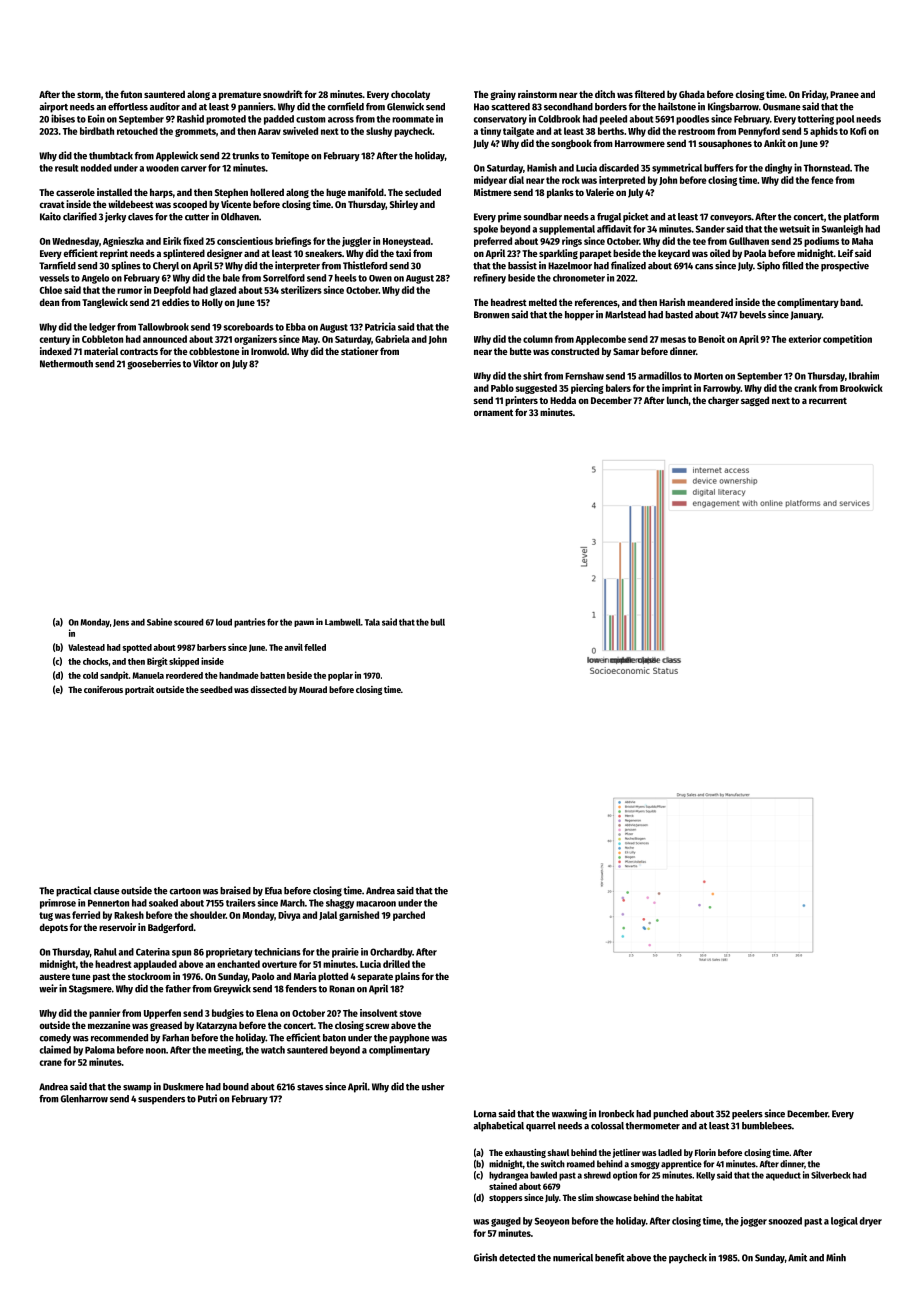 The width and height of the screenshot is (924, 1308). Describe the element at coordinates (129, 915) in the screenshot. I see `Rakesh` at that location.
